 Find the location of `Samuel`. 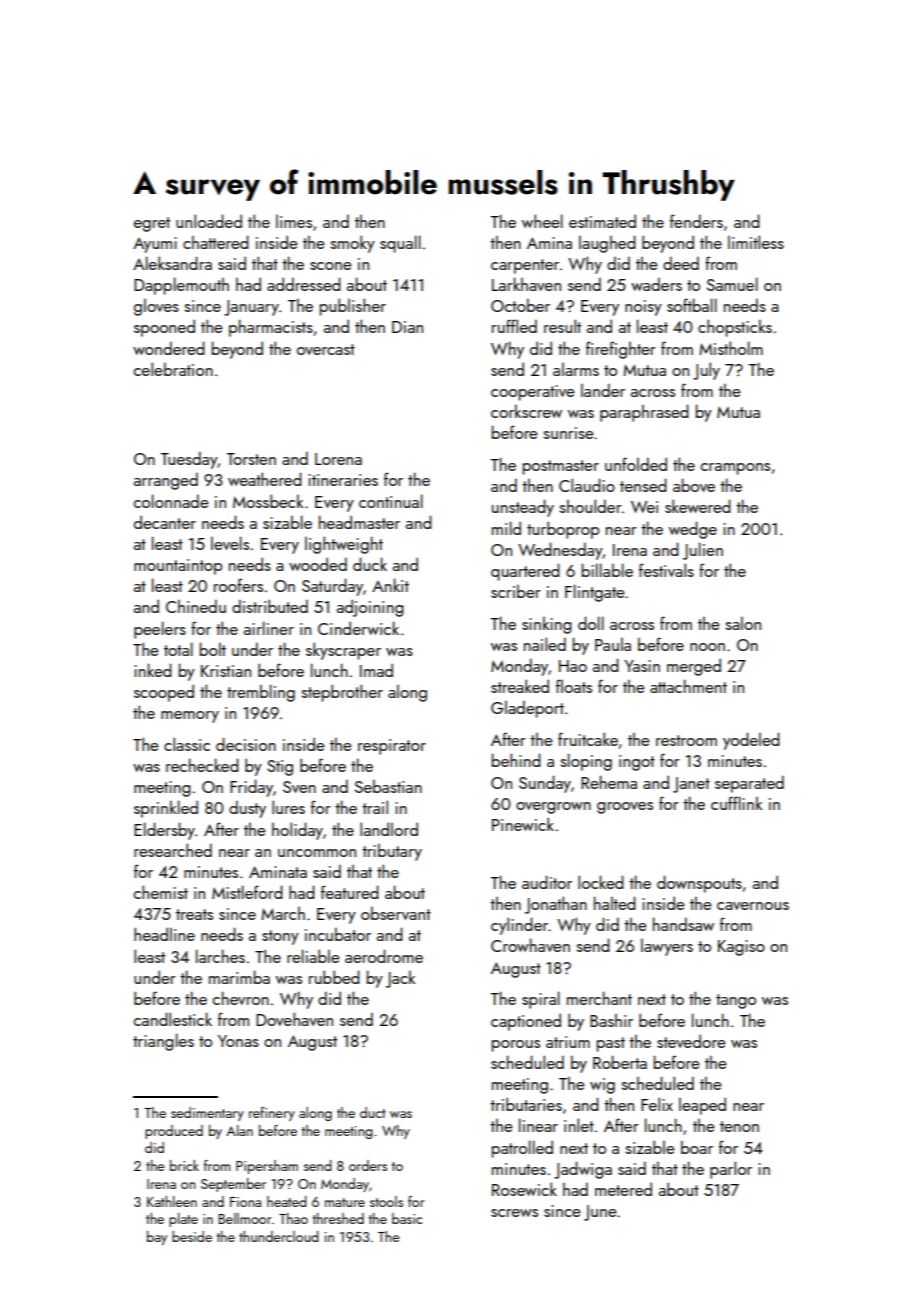

Samuel is located at coordinates (732, 284).
